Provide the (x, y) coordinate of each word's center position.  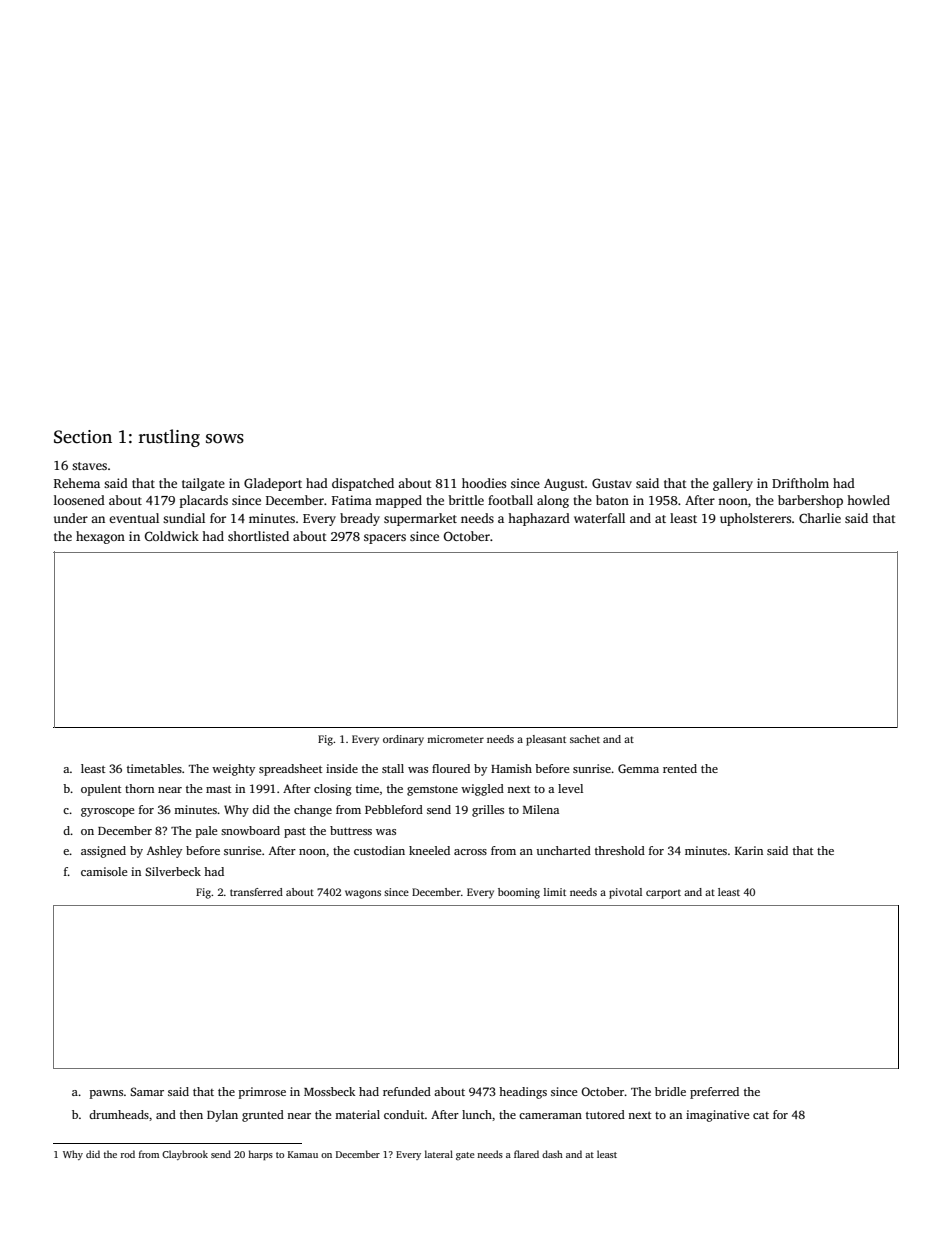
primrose (262, 1093)
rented (680, 768)
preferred (714, 1093)
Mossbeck (329, 1091)
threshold (620, 850)
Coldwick (172, 536)
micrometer (455, 739)
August (564, 485)
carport (663, 894)
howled (868, 500)
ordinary (403, 740)
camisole (104, 871)
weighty (233, 770)
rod (128, 1154)
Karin (749, 850)
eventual (134, 518)
